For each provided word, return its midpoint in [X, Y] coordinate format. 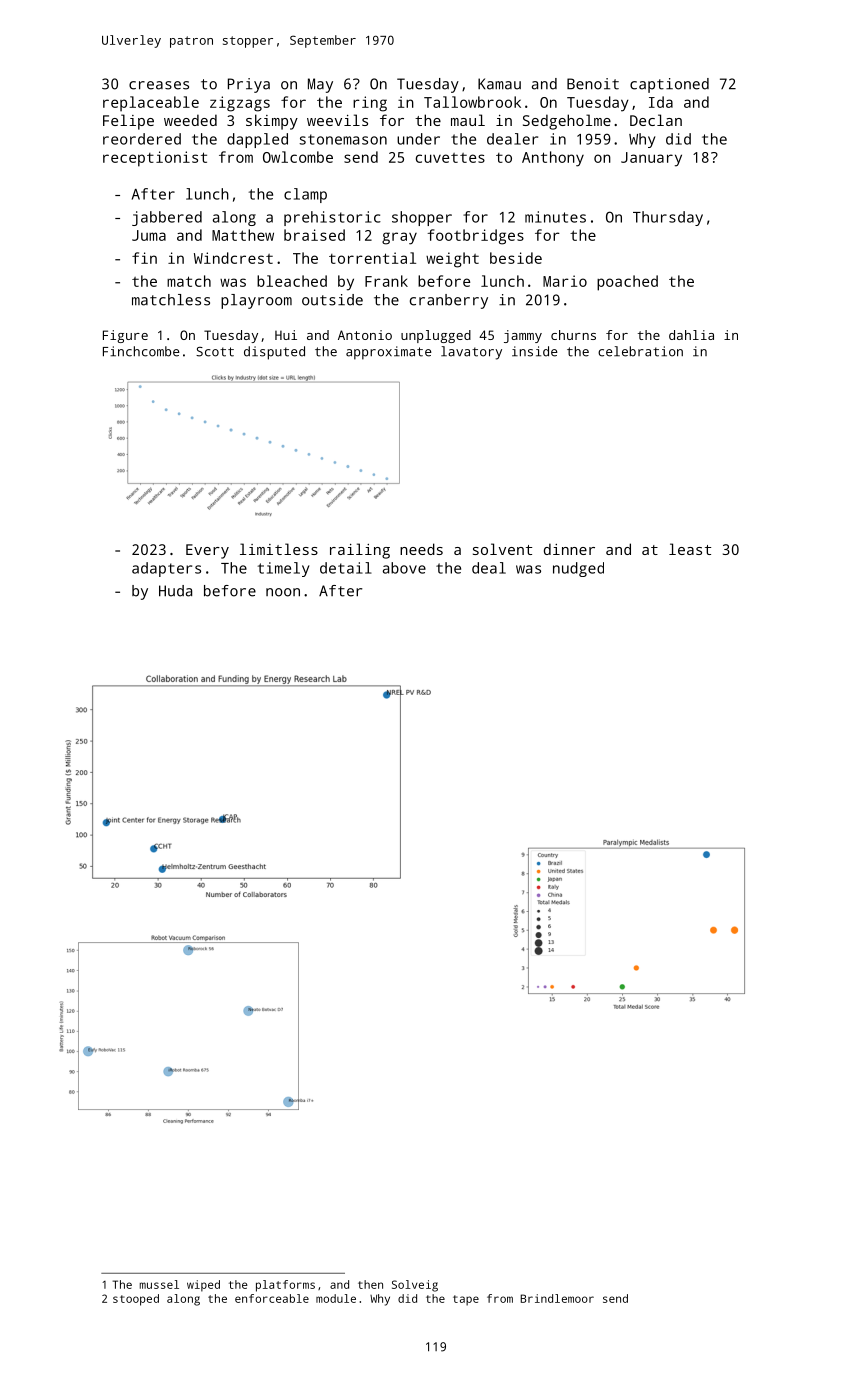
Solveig [415, 1286]
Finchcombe [141, 351]
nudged [578, 569]
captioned [669, 85]
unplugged [436, 336]
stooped [136, 1300]
